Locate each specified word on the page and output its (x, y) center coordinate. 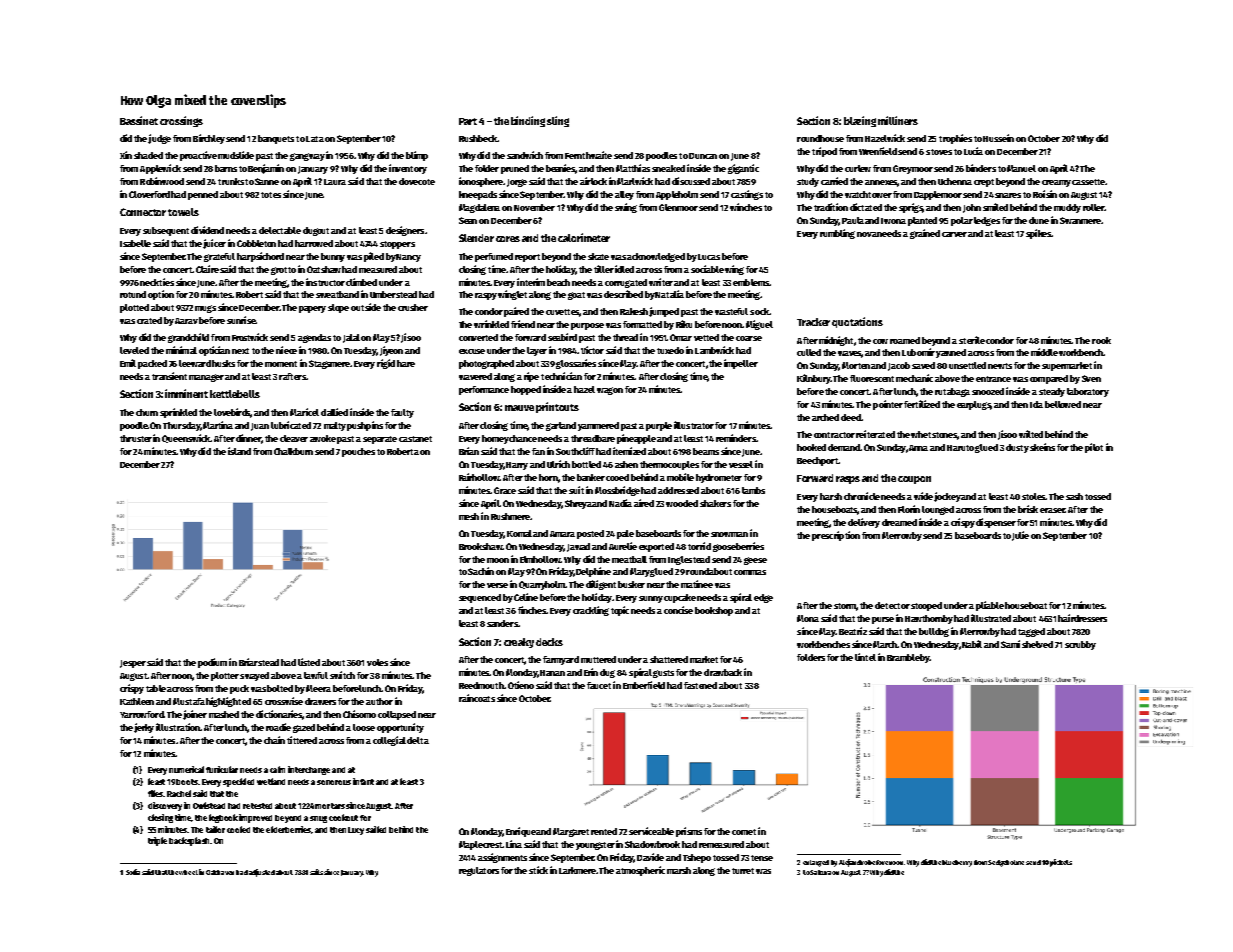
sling (558, 121)
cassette (1088, 182)
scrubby (1080, 645)
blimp (417, 156)
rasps (848, 480)
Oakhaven (220, 872)
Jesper (133, 664)
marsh (679, 870)
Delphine (593, 572)
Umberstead (393, 294)
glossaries (576, 364)
